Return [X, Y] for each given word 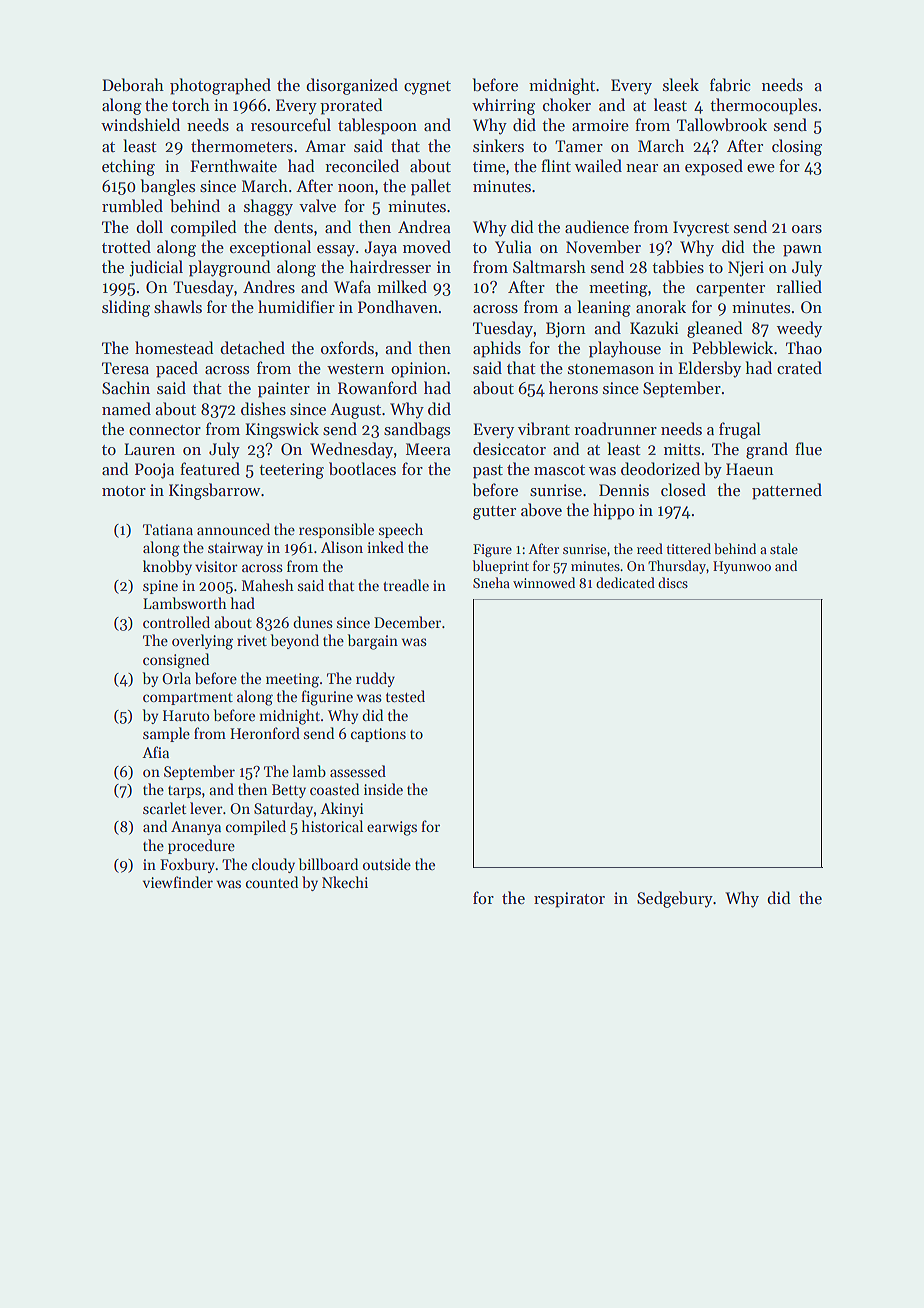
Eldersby [709, 369]
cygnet [427, 88]
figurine [327, 698]
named [126, 408]
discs [673, 582]
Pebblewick [732, 348]
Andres [269, 287]
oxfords [347, 347]
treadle [406, 585]
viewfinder [177, 882]
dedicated [625, 582]
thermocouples [763, 106]
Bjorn [566, 330]
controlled [176, 622]
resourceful [291, 125]
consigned [176, 661]
